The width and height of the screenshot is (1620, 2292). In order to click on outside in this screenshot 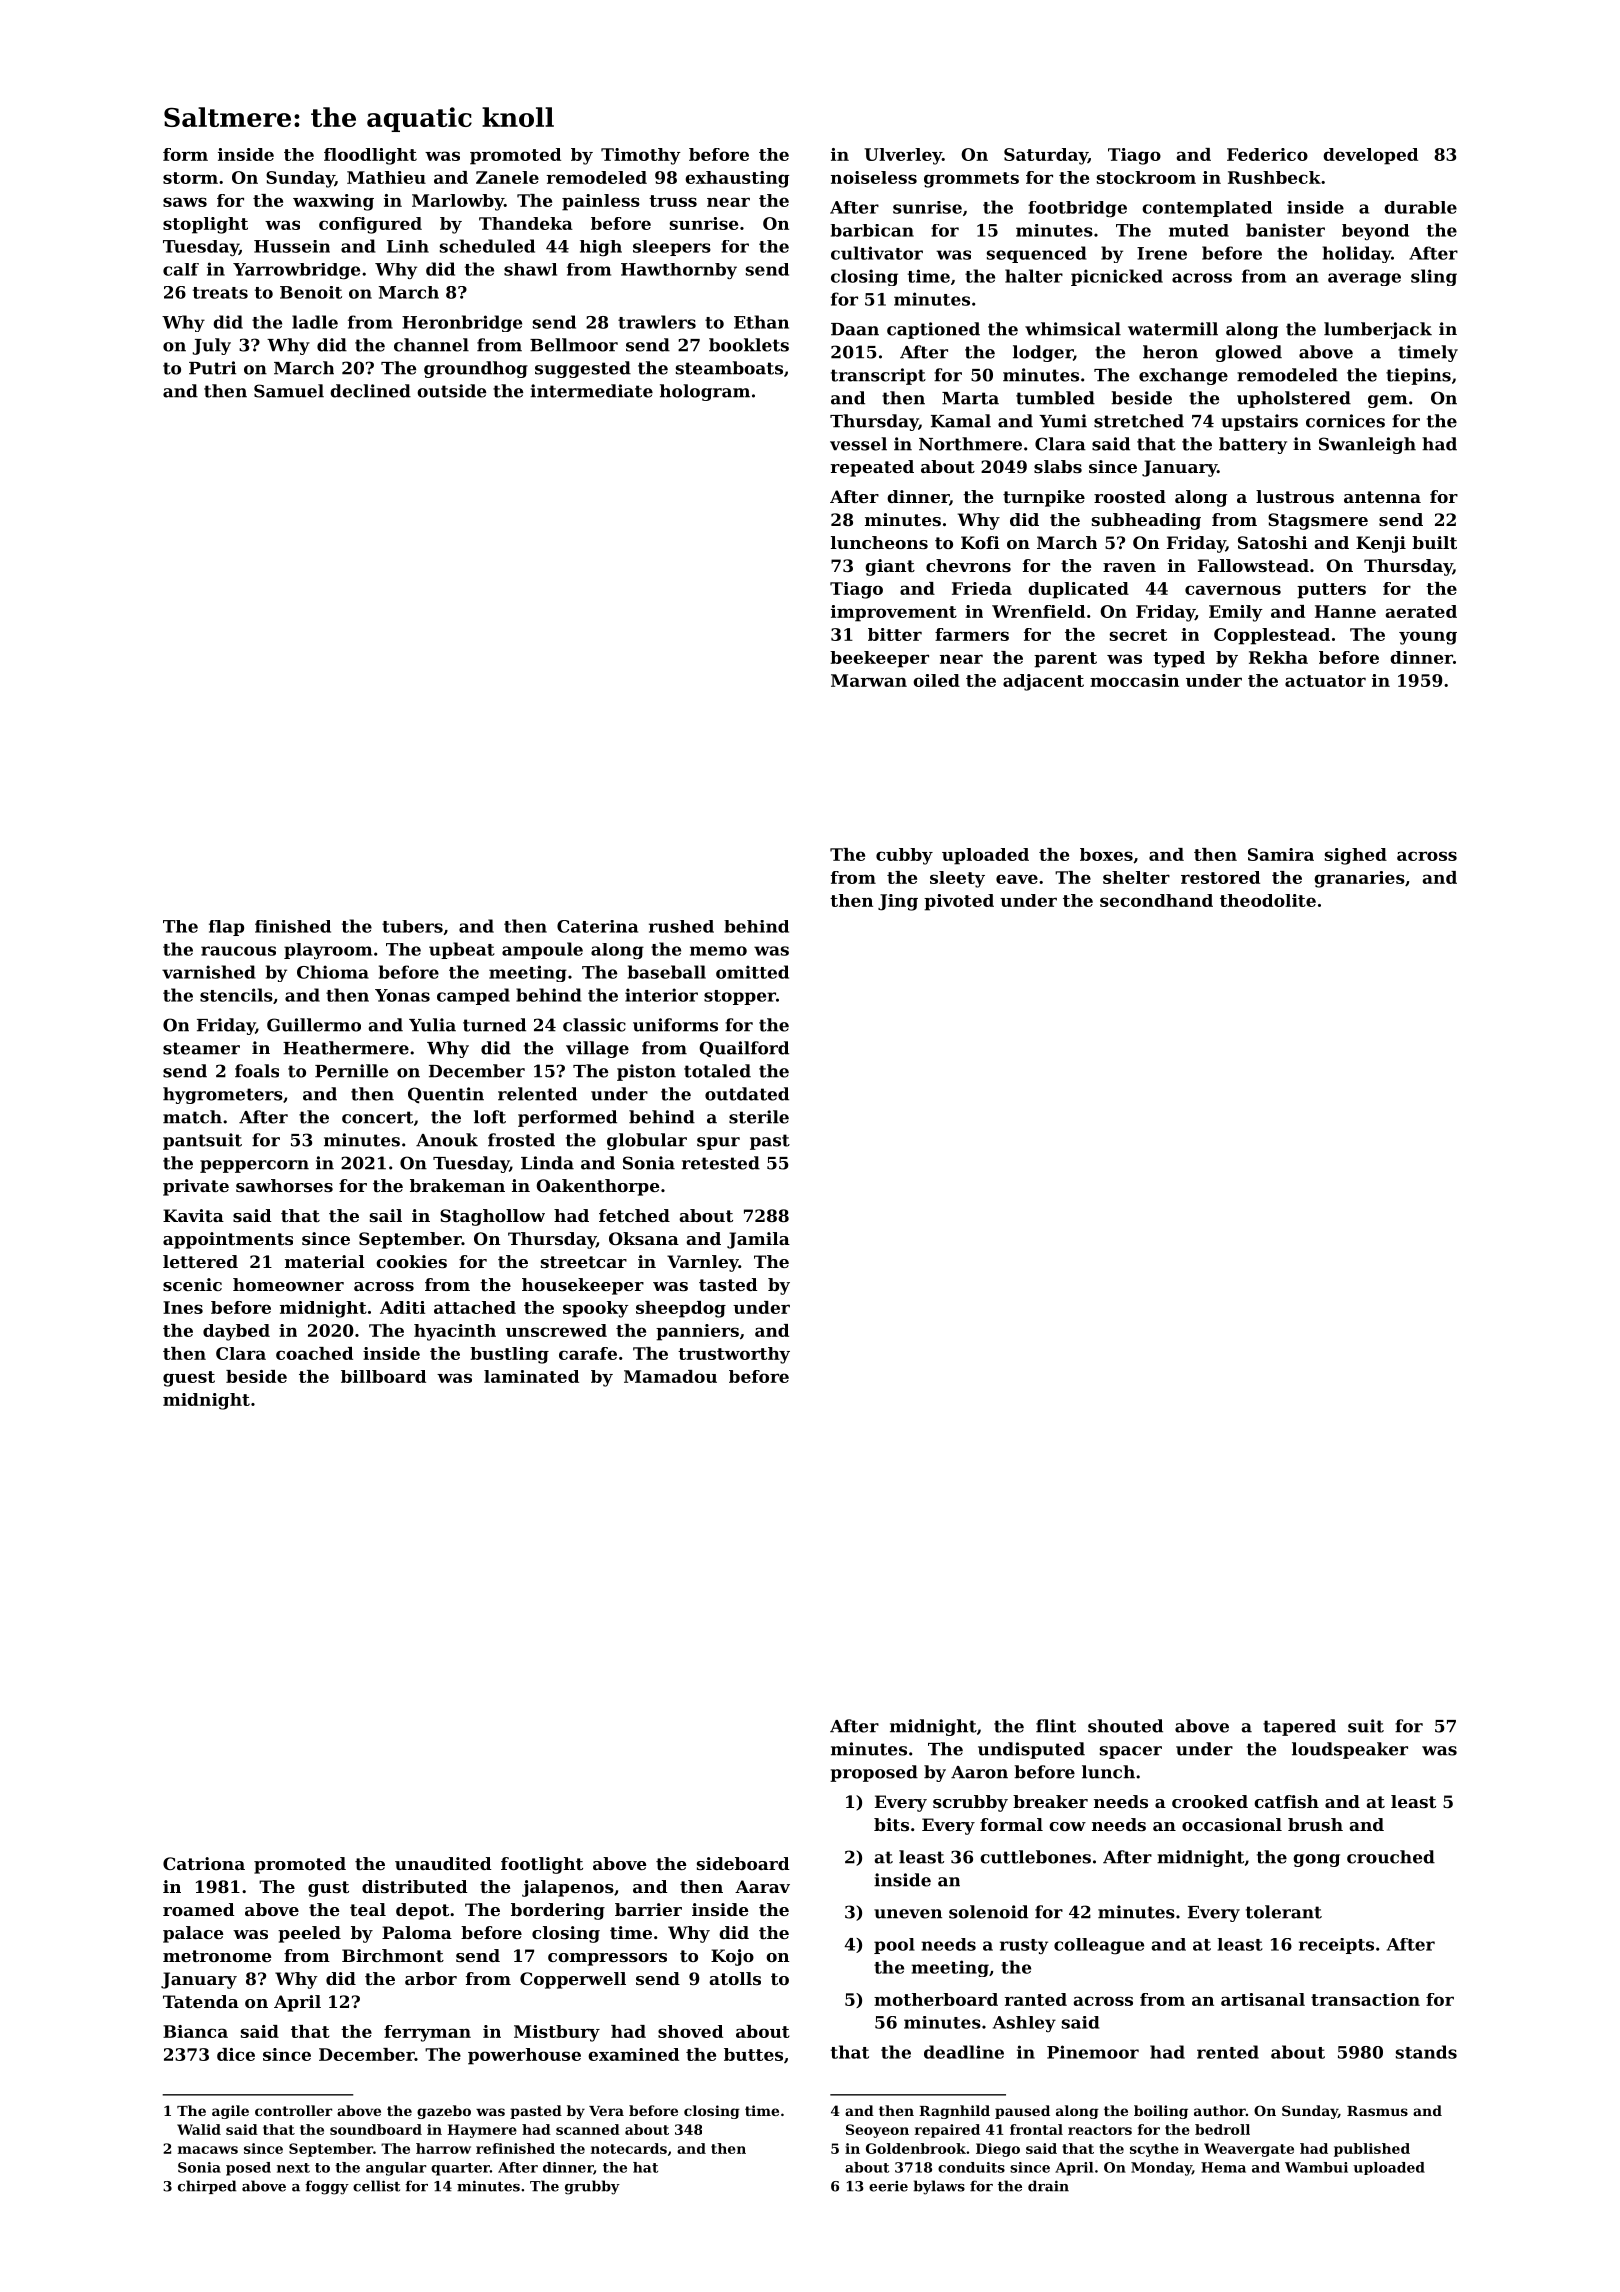, I will do `click(451, 391)`.
